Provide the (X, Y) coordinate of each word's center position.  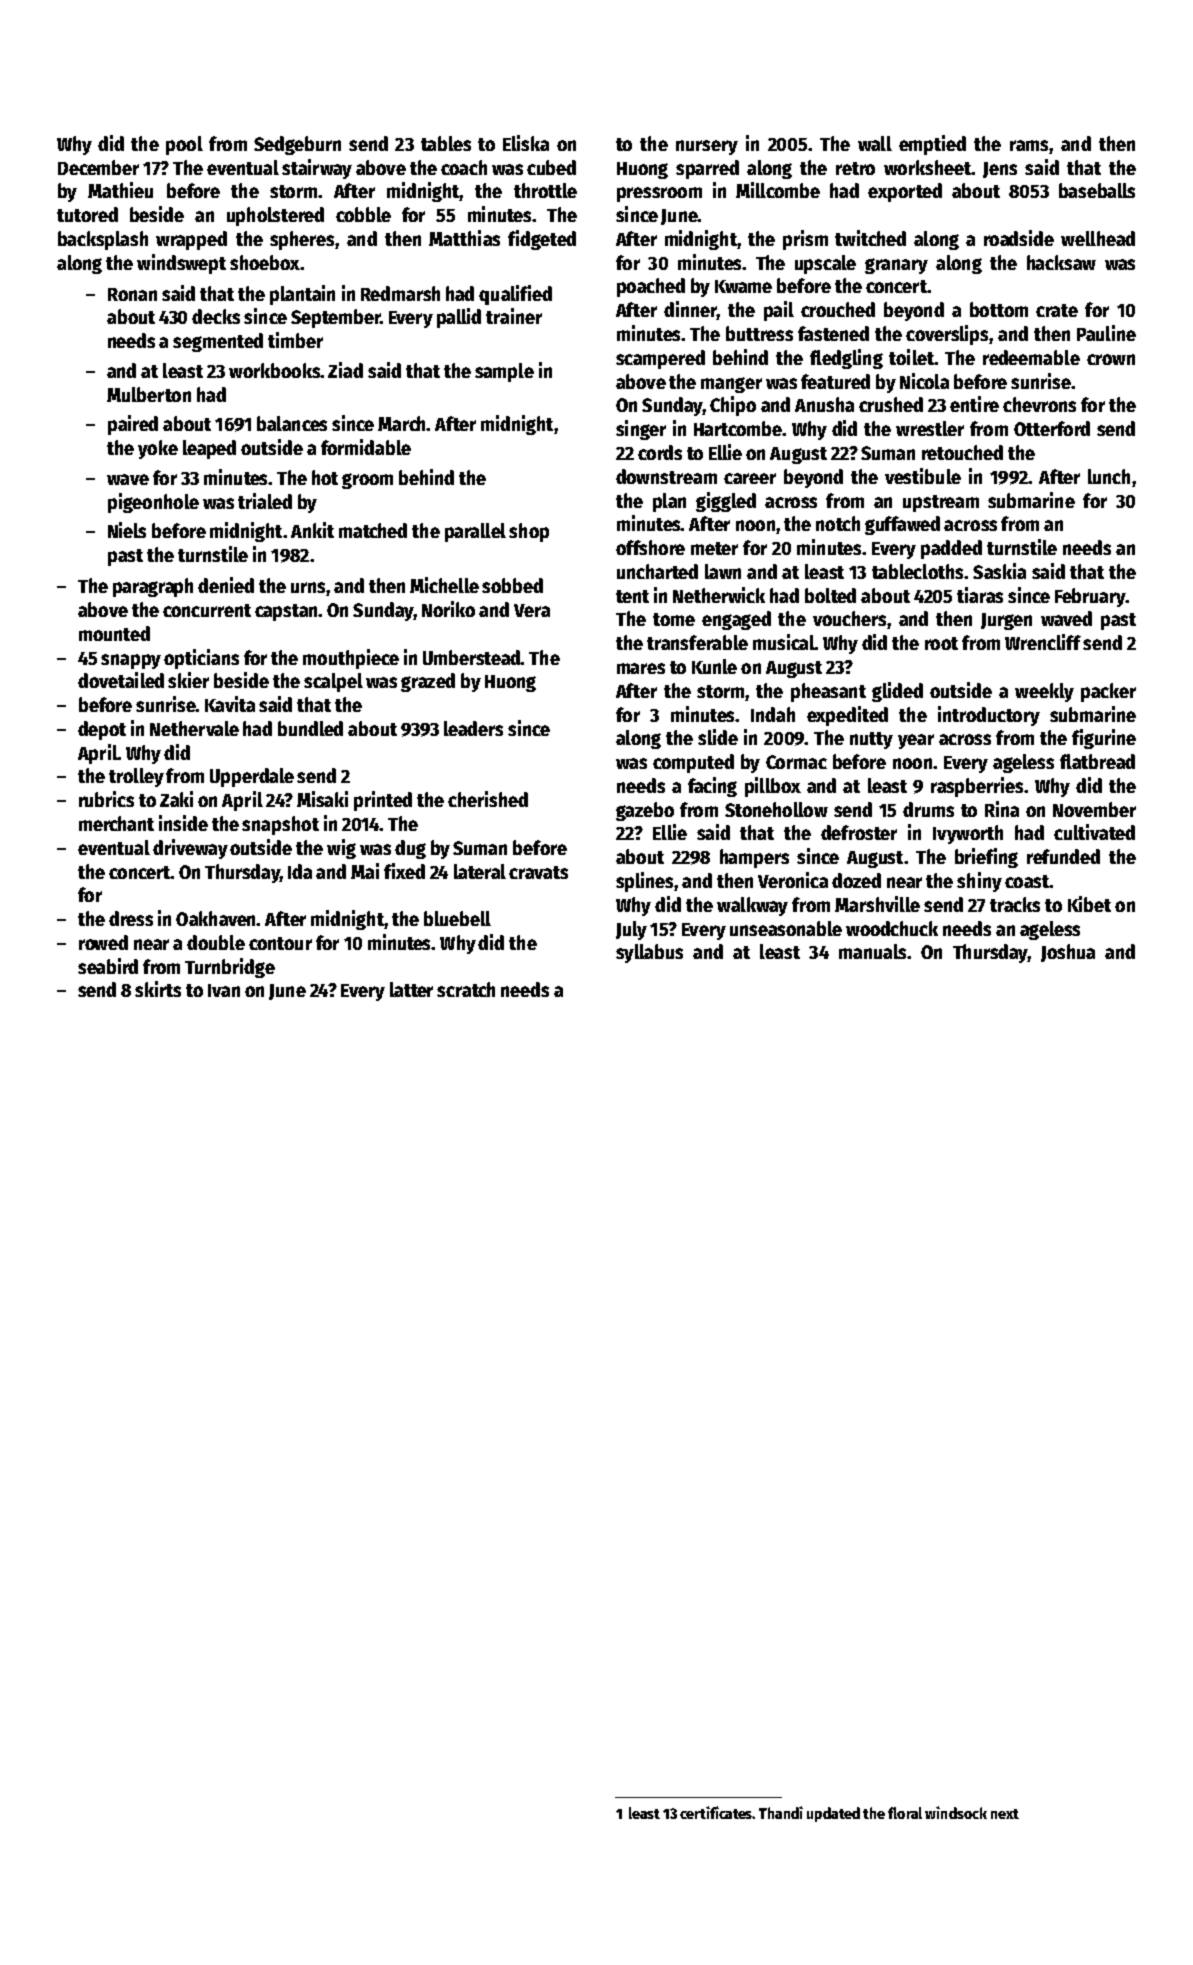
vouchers (849, 618)
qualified (515, 295)
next (1005, 1814)
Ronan (132, 294)
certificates (716, 1812)
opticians (201, 659)
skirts (158, 989)
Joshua (1068, 953)
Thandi (781, 1812)
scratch (466, 989)
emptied (932, 145)
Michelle (444, 585)
